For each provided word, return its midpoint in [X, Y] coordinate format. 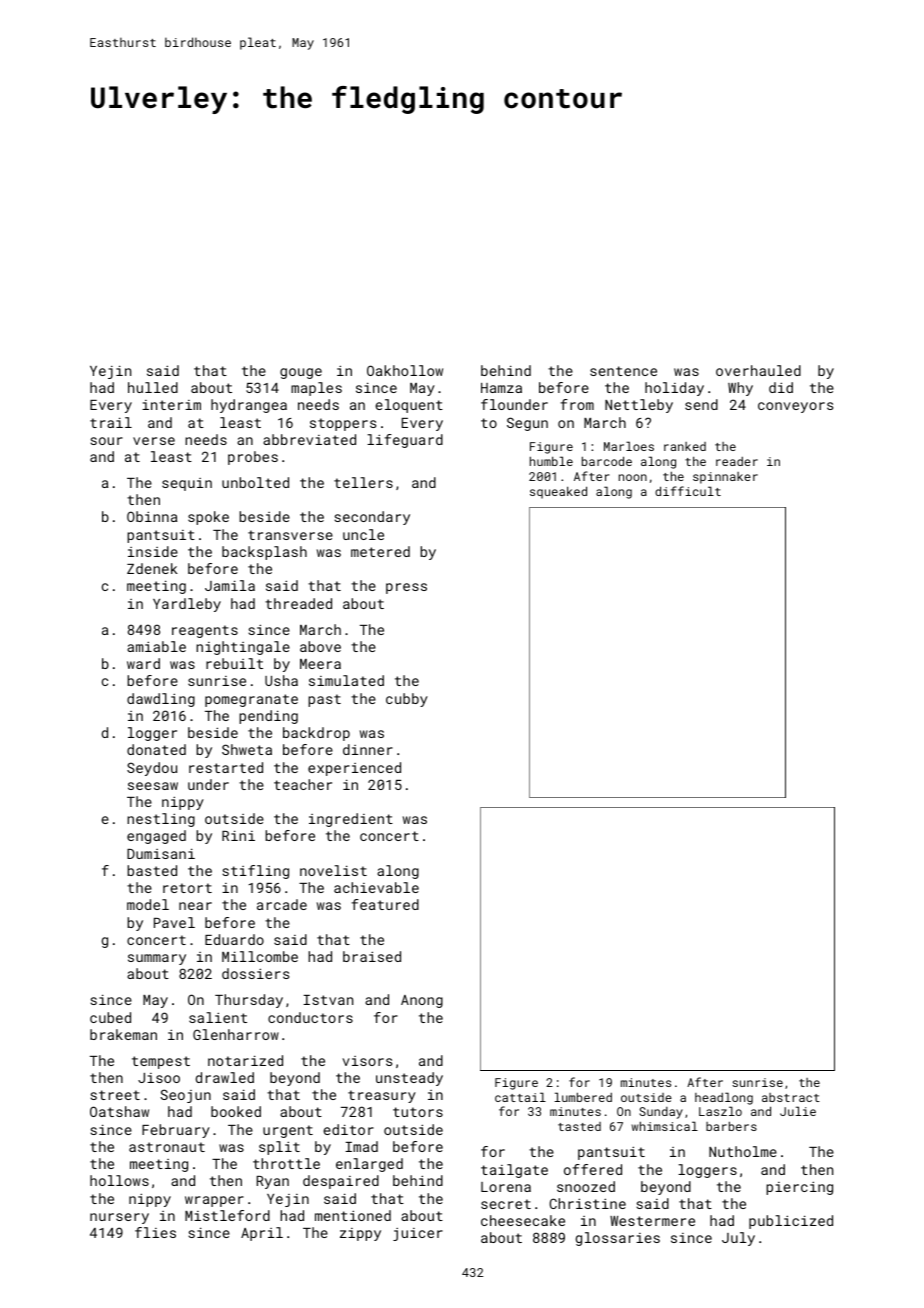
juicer [418, 1234]
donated [156, 749]
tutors [418, 1112]
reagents [205, 631]
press [406, 588]
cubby [407, 700]
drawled [225, 1077]
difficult [688, 491]
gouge [301, 373]
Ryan [273, 1182]
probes [253, 458]
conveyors [795, 407]
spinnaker [725, 478]
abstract [791, 1097]
